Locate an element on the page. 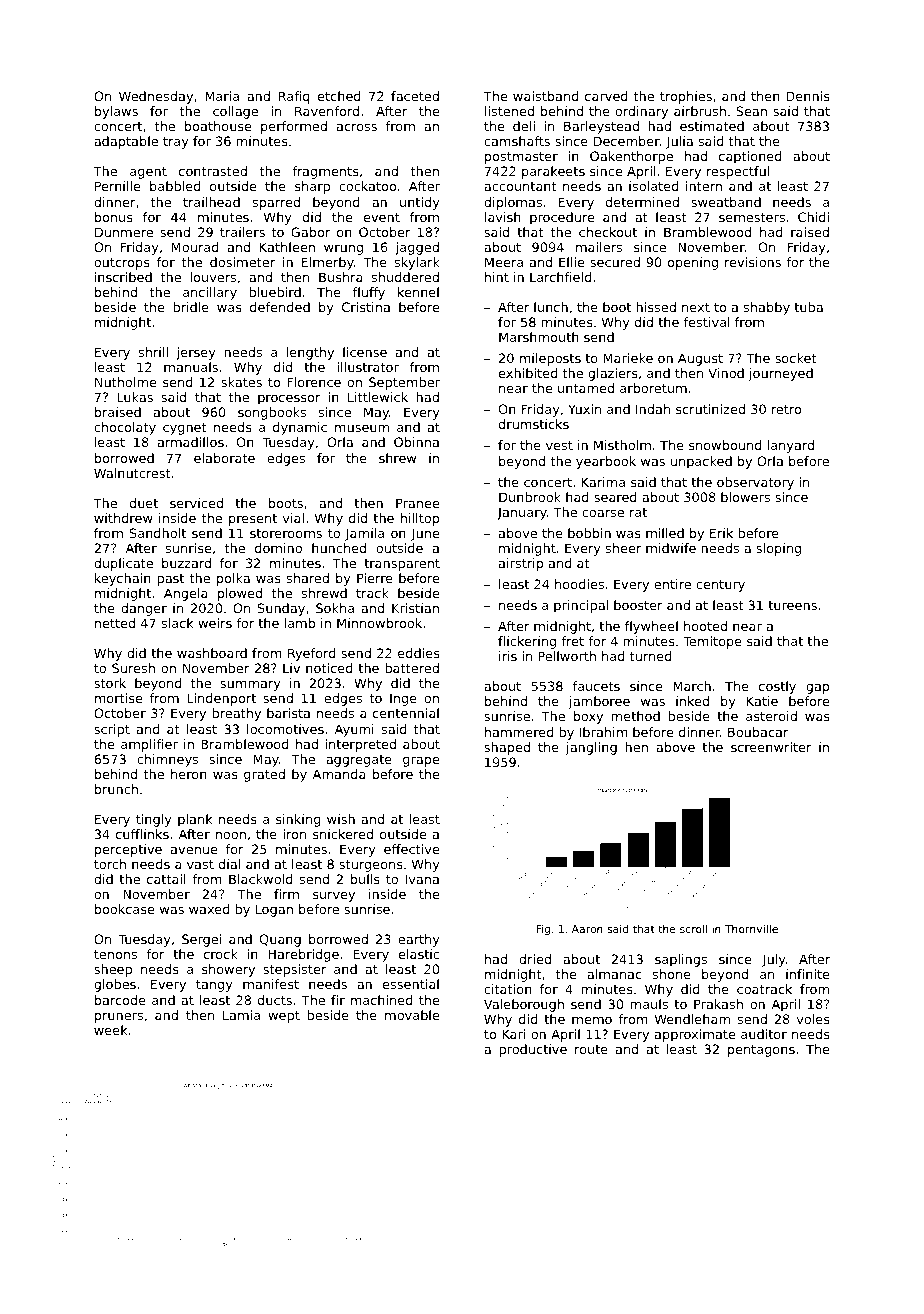 The height and width of the document is (1314, 924). Sokha is located at coordinates (335, 608).
